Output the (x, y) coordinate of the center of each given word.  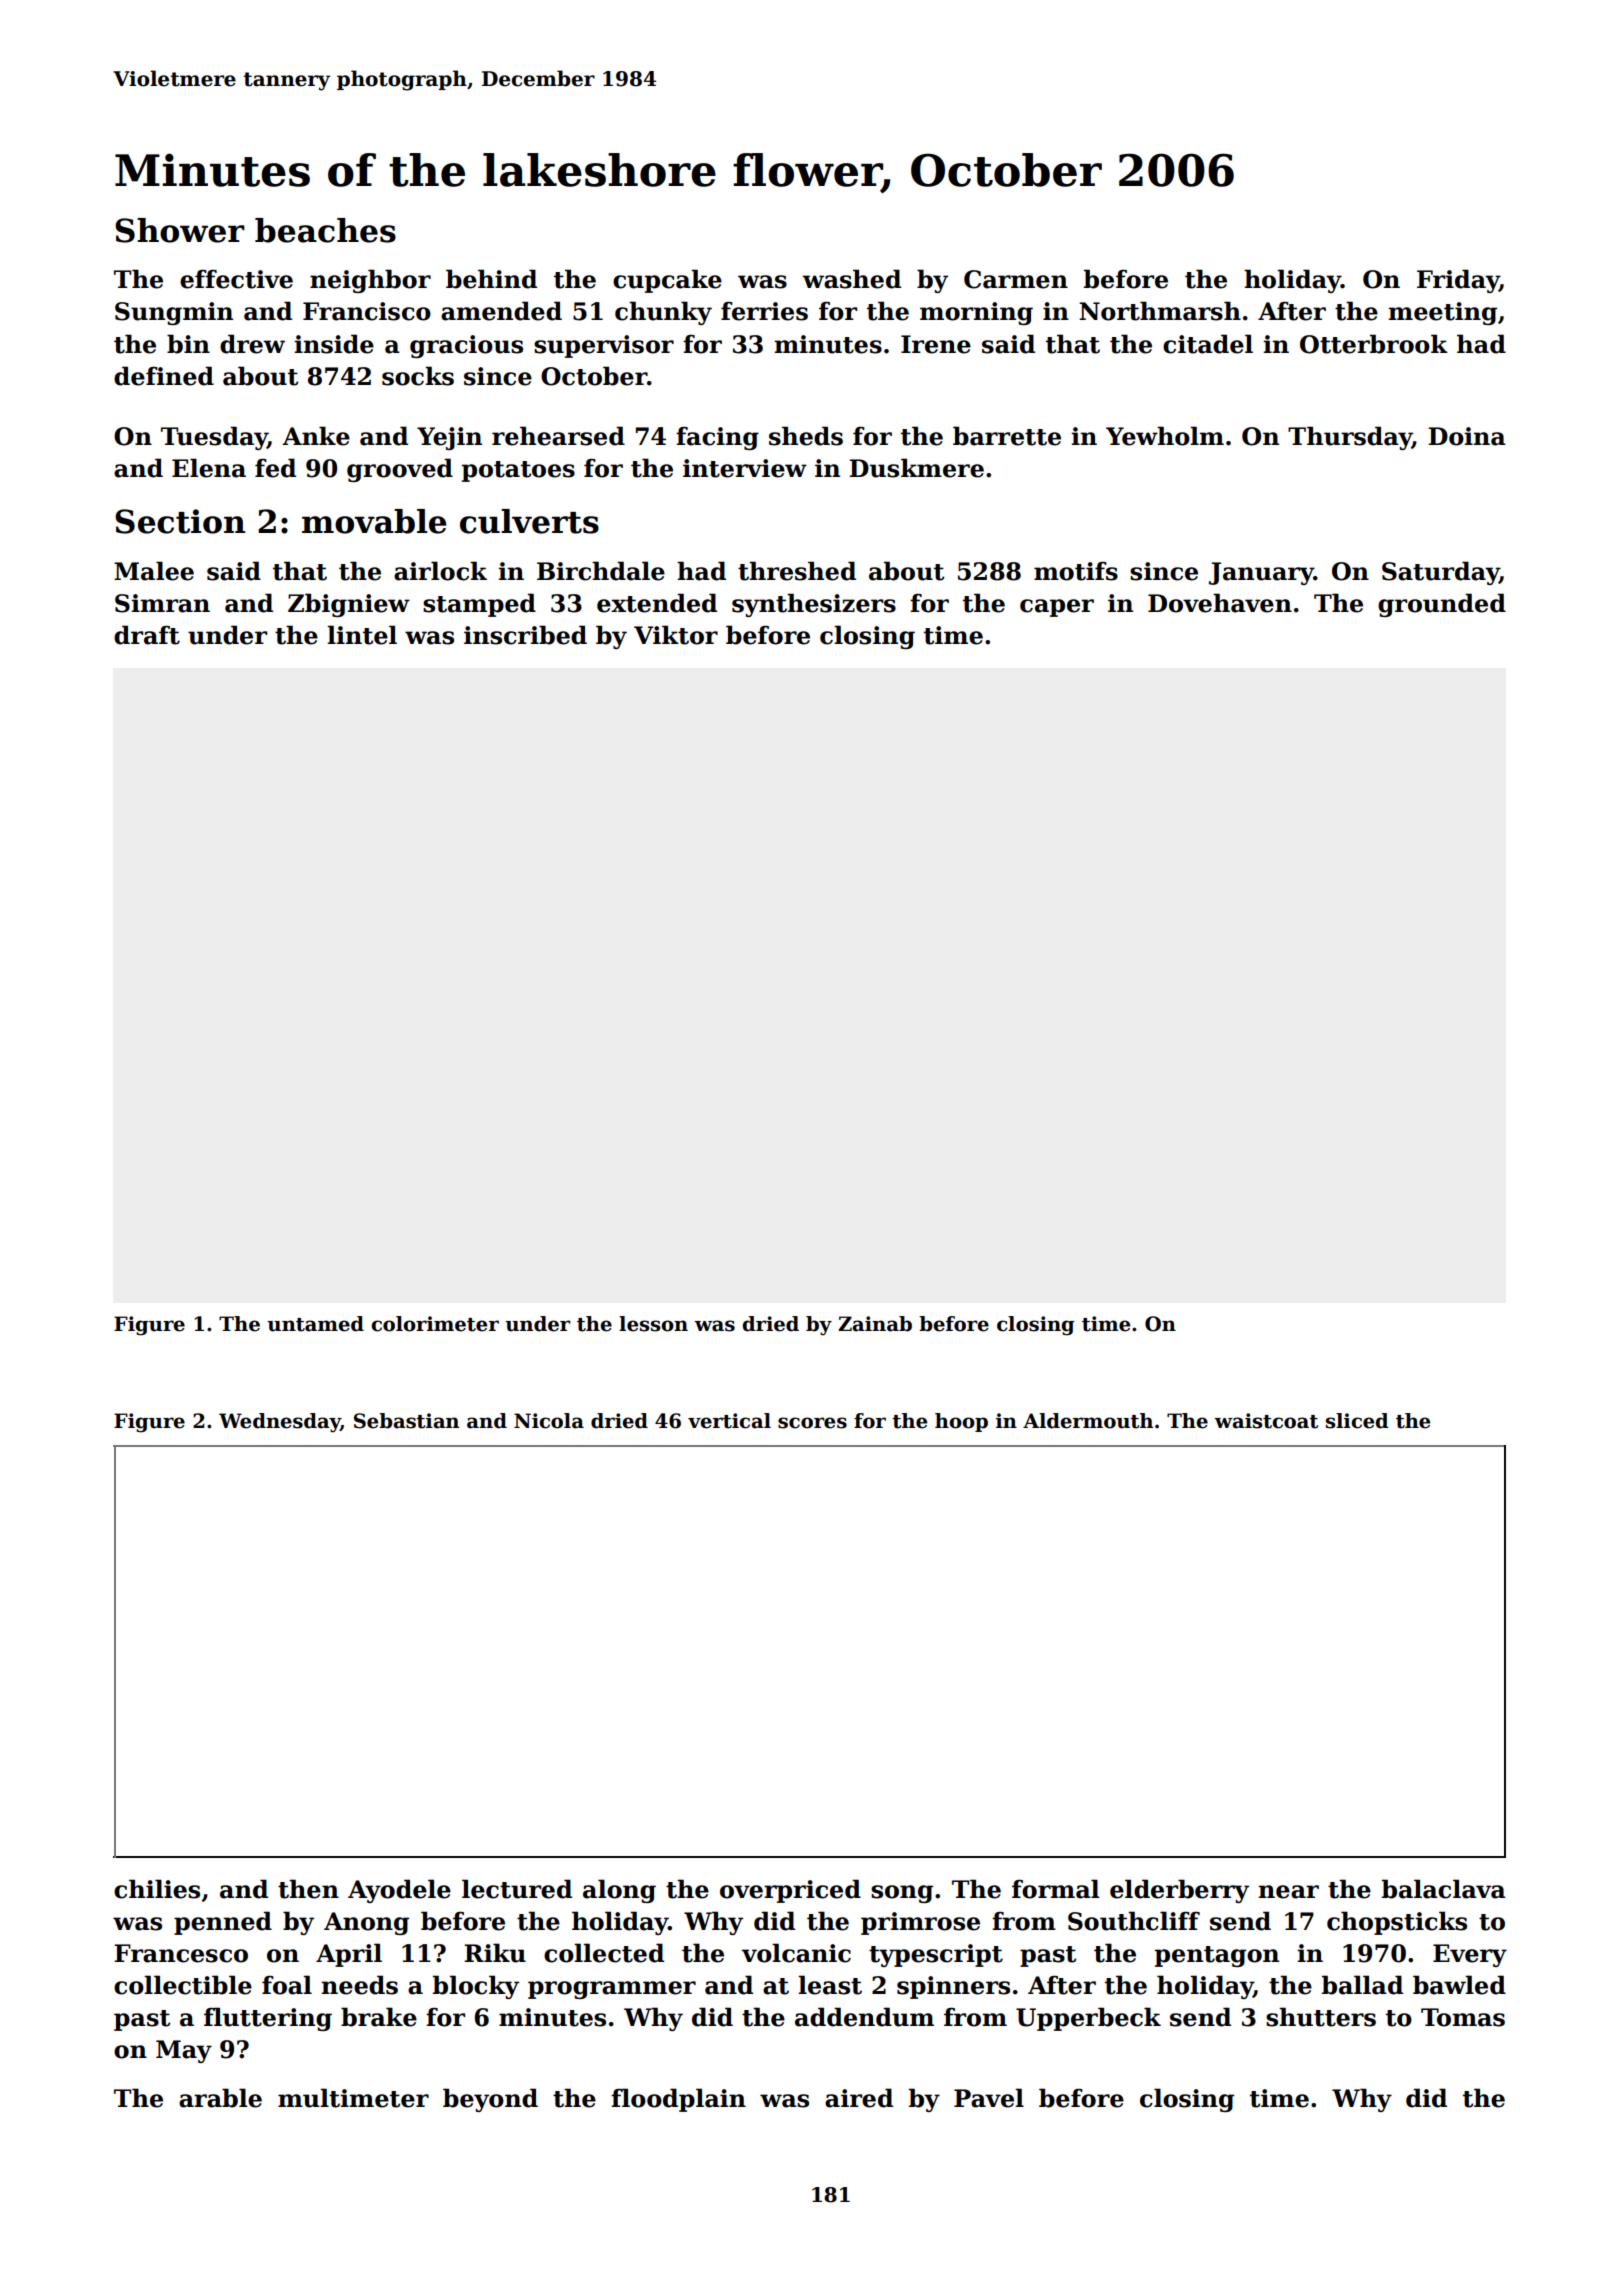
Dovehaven (1220, 603)
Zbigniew (349, 605)
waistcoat (1266, 1421)
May (184, 2051)
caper (1057, 608)
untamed (315, 1324)
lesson (653, 1324)
